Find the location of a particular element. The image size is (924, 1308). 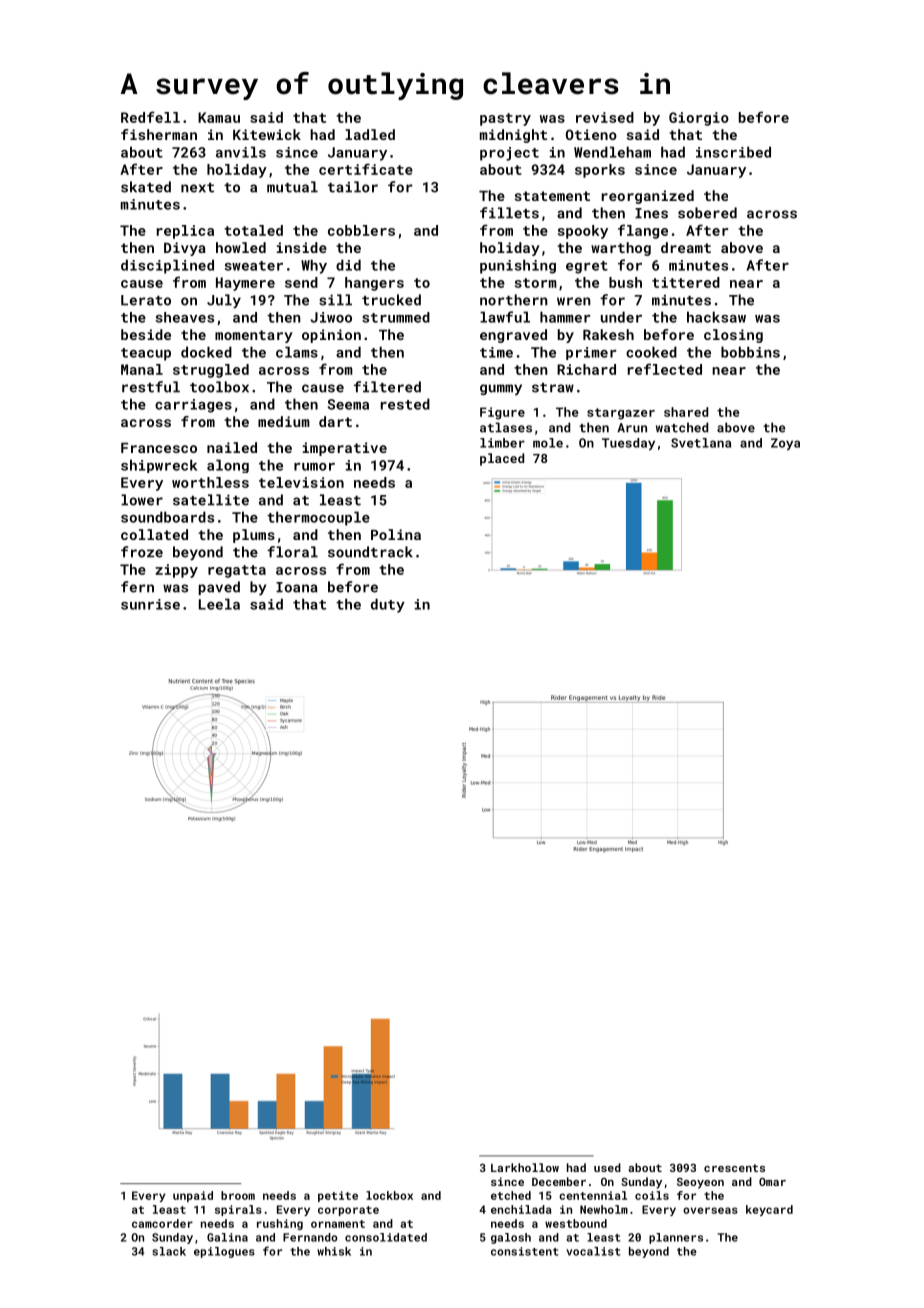

gummy is located at coordinates (501, 390).
